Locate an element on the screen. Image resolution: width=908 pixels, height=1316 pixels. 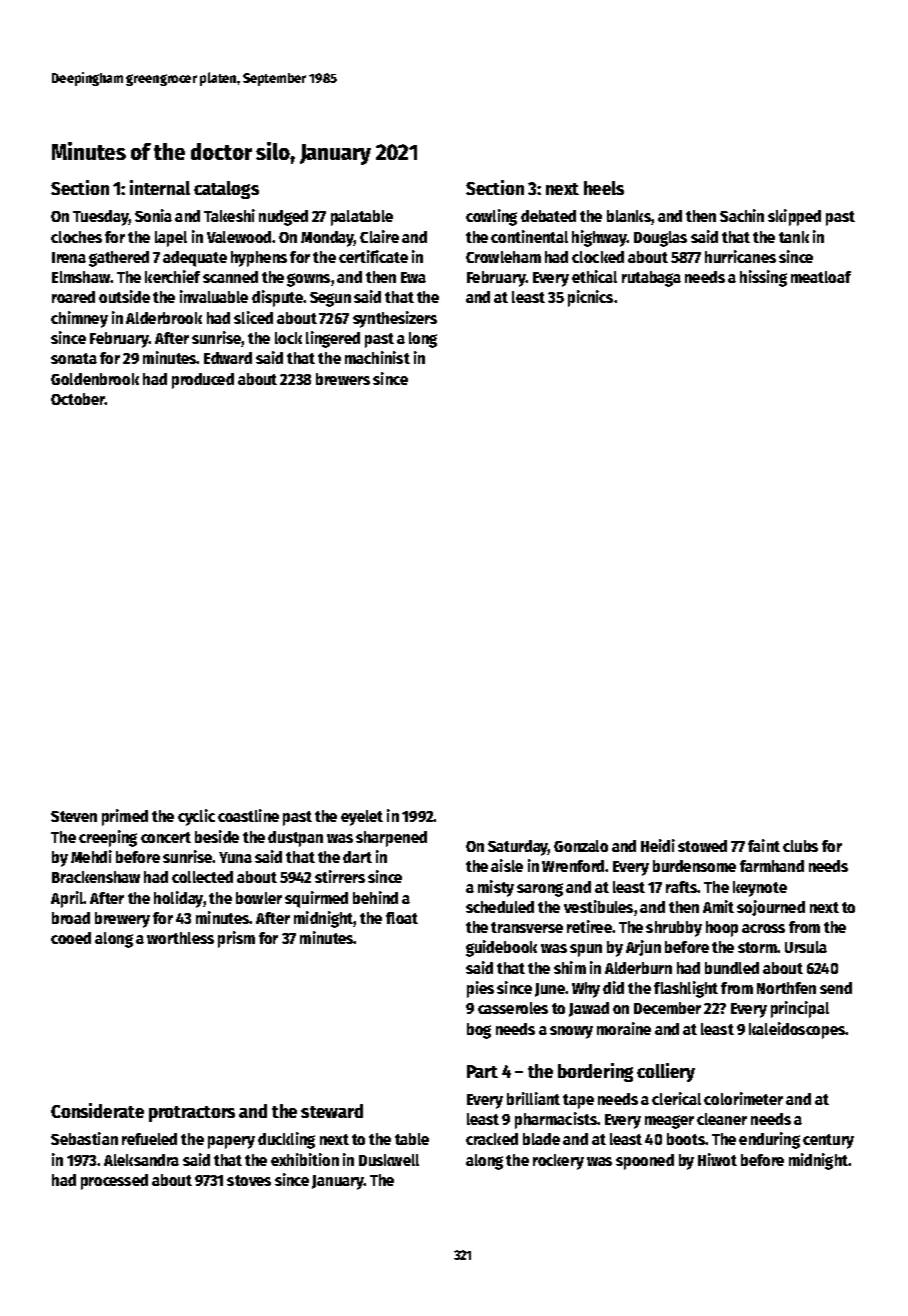
Claire is located at coordinates (379, 236).
